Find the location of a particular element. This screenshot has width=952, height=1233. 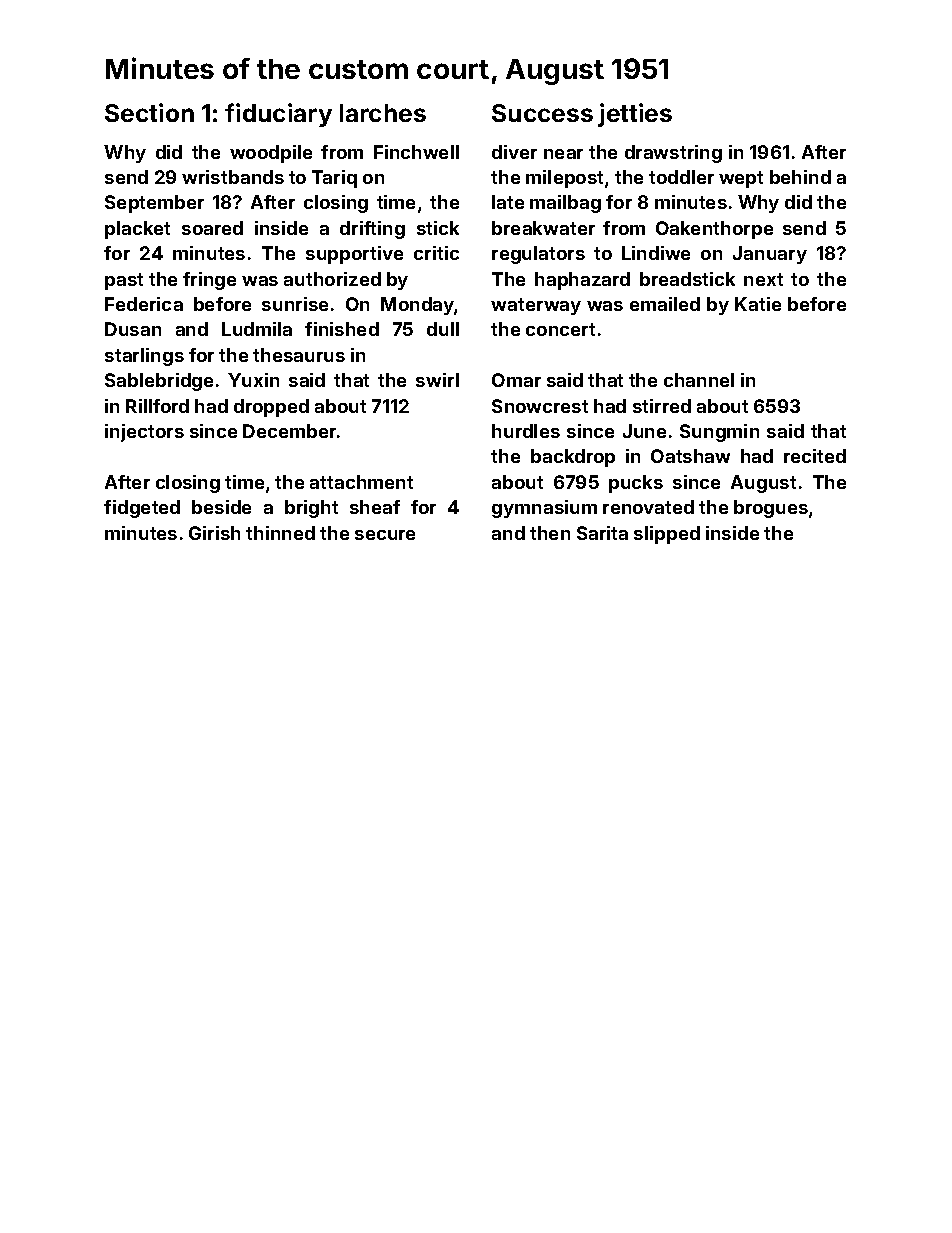

emailed is located at coordinates (665, 304).
